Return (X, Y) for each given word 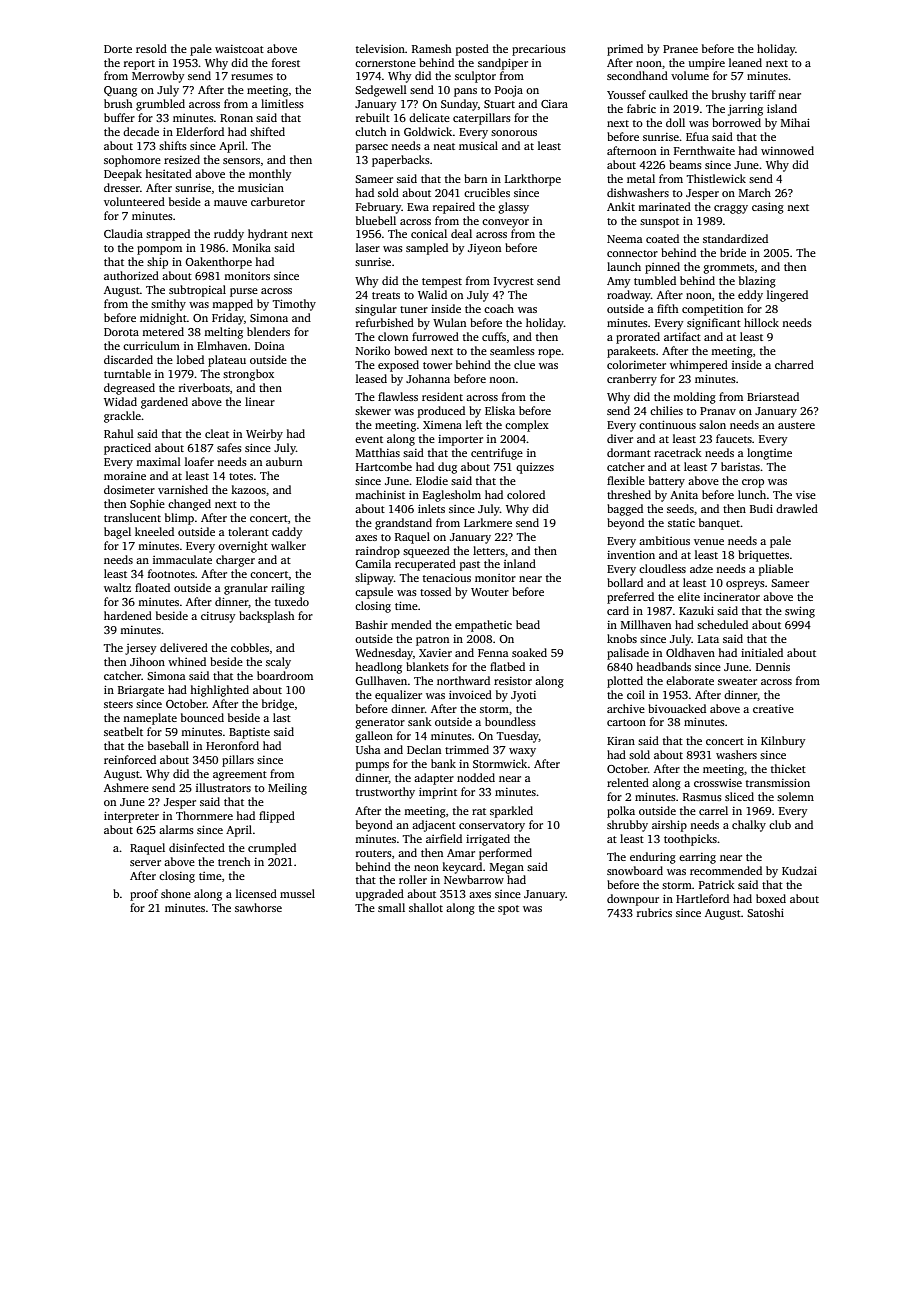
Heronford (232, 745)
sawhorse (258, 907)
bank (443, 763)
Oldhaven (690, 652)
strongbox (248, 375)
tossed (435, 591)
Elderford (200, 131)
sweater (737, 681)
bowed (410, 350)
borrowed (736, 122)
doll (675, 122)
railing (288, 589)
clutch (371, 131)
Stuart (499, 104)
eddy (750, 296)
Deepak (123, 175)
